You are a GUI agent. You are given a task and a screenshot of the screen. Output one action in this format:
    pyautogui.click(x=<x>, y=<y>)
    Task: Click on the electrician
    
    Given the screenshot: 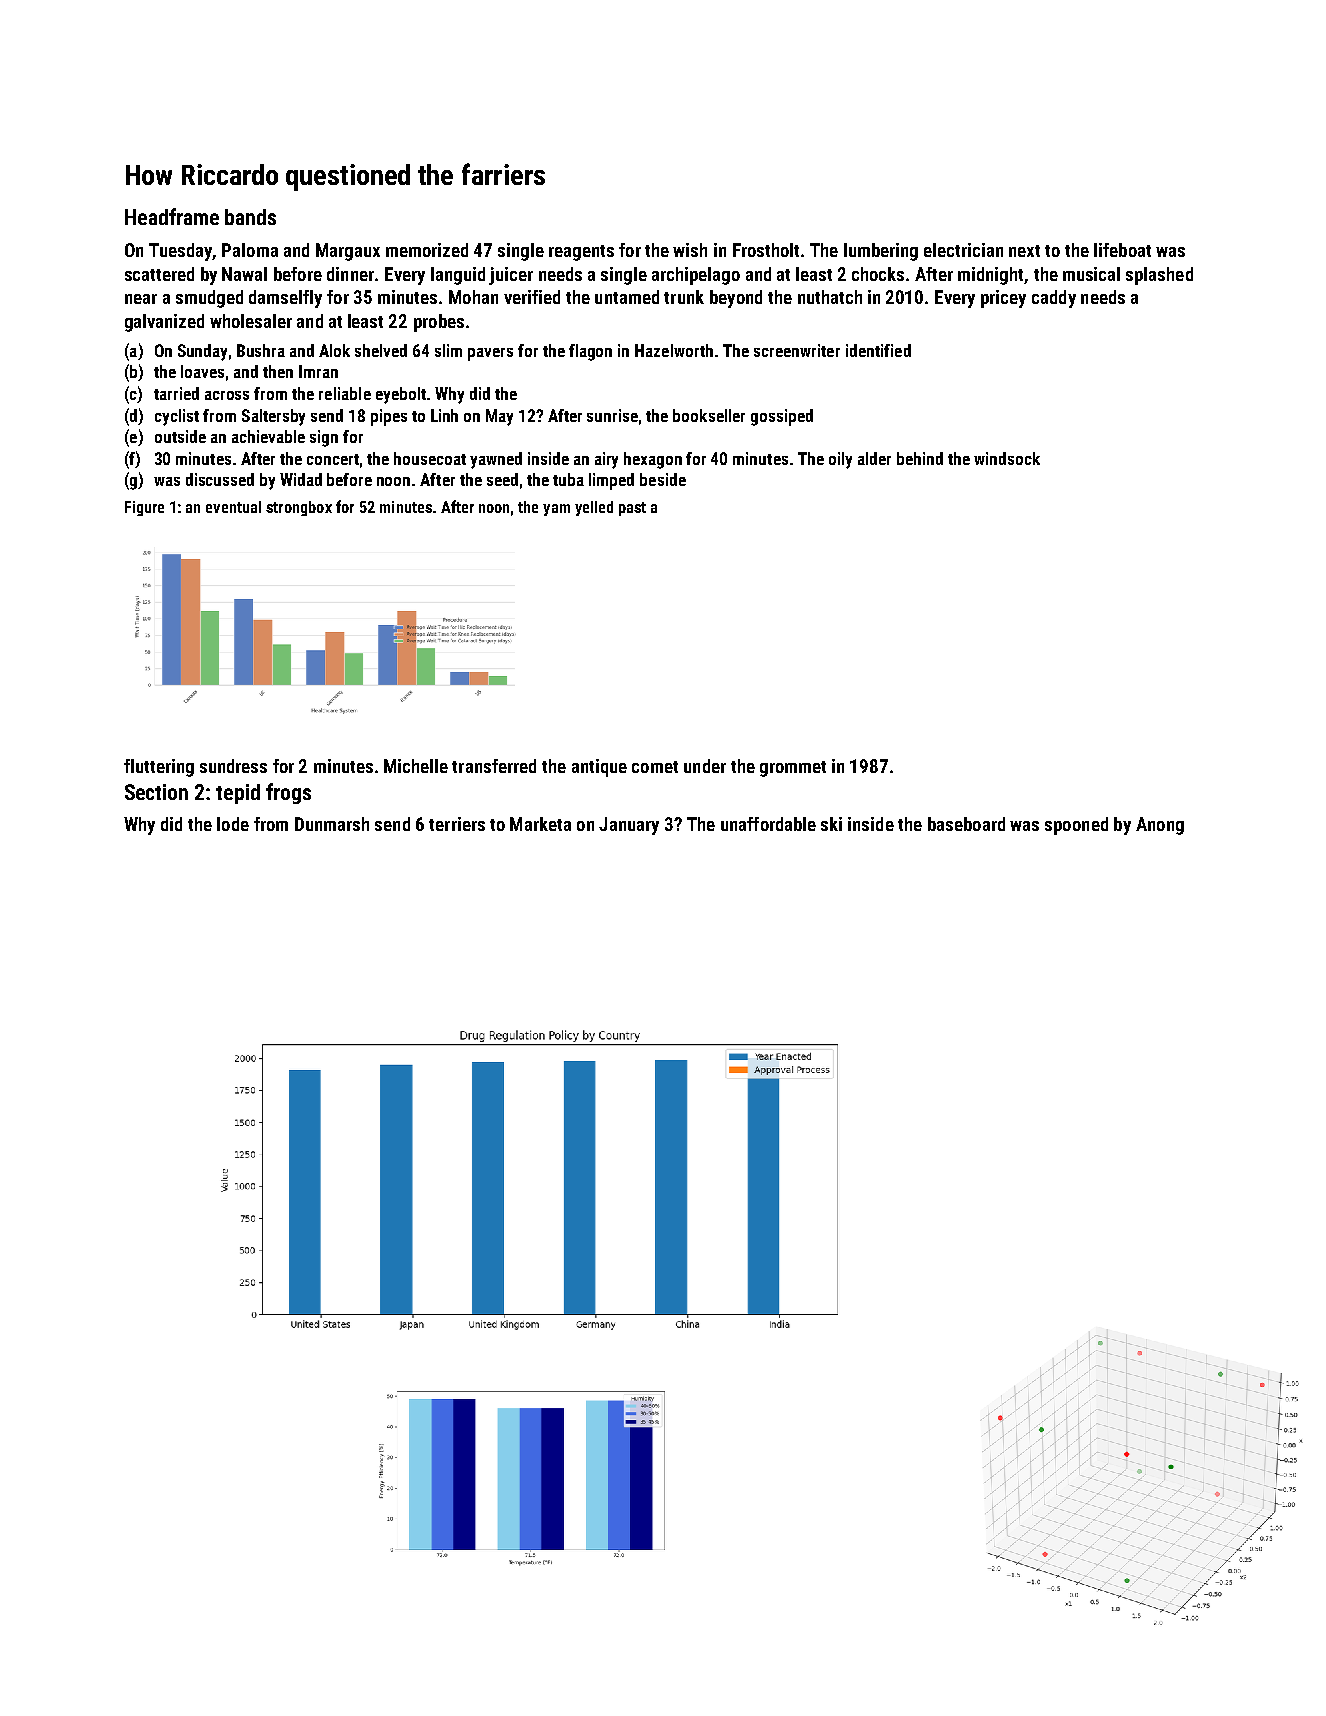 What is the action you would take?
    pyautogui.click(x=963, y=250)
